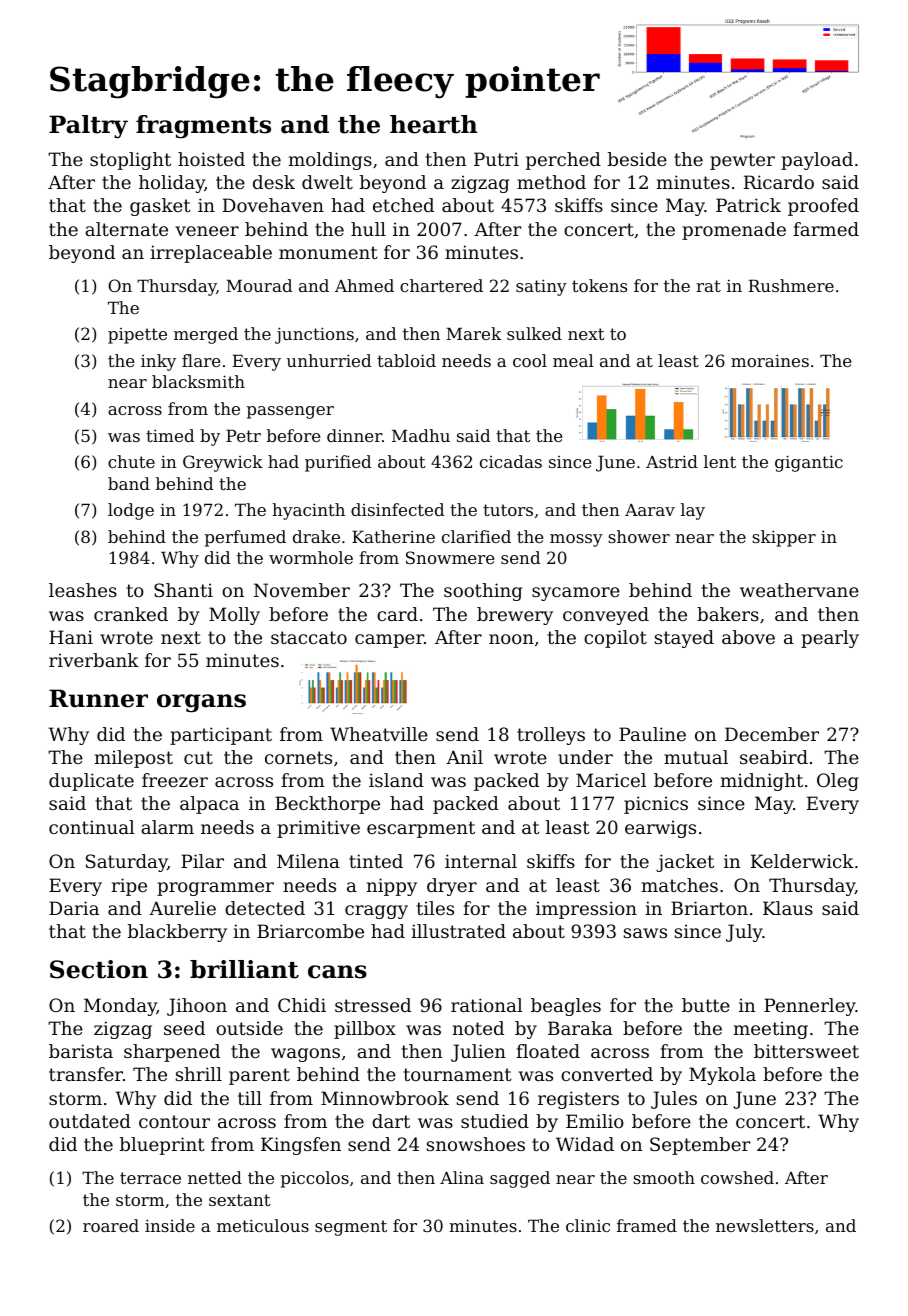  I want to click on lent, so click(720, 461).
